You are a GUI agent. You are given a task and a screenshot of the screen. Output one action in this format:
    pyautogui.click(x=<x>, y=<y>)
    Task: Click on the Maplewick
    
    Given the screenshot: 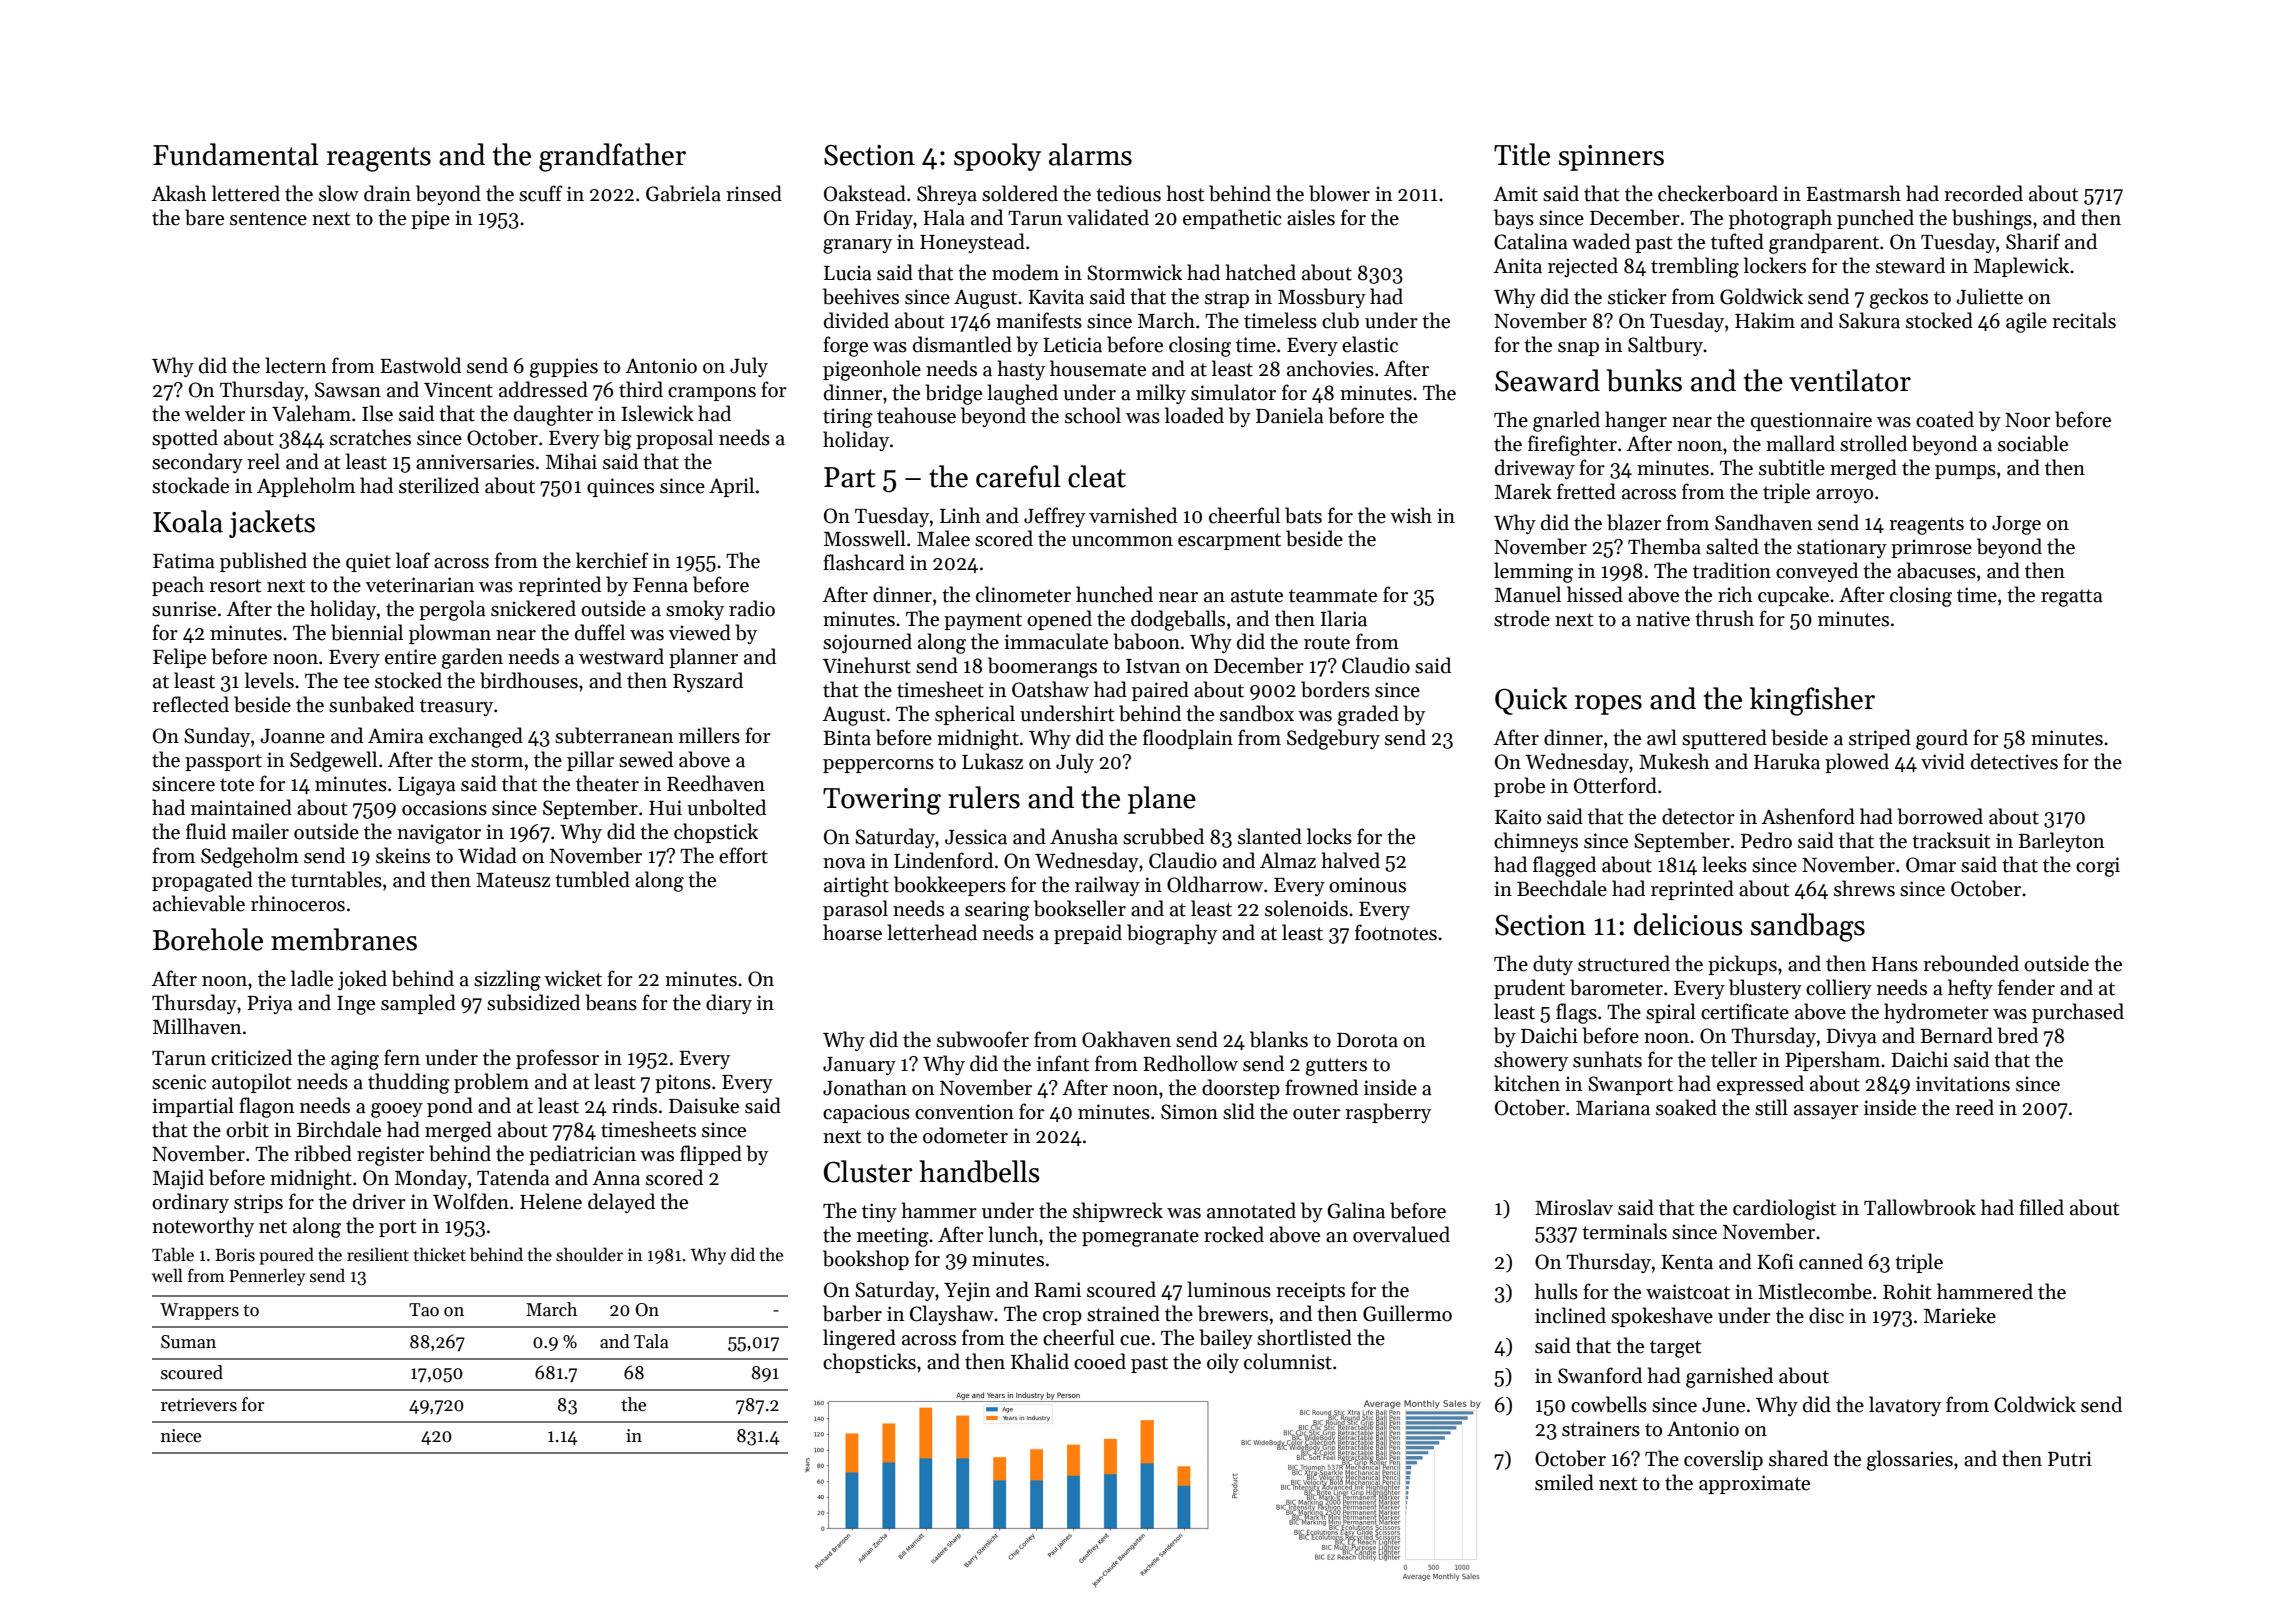 What is the action you would take?
    pyautogui.click(x=2021, y=267)
